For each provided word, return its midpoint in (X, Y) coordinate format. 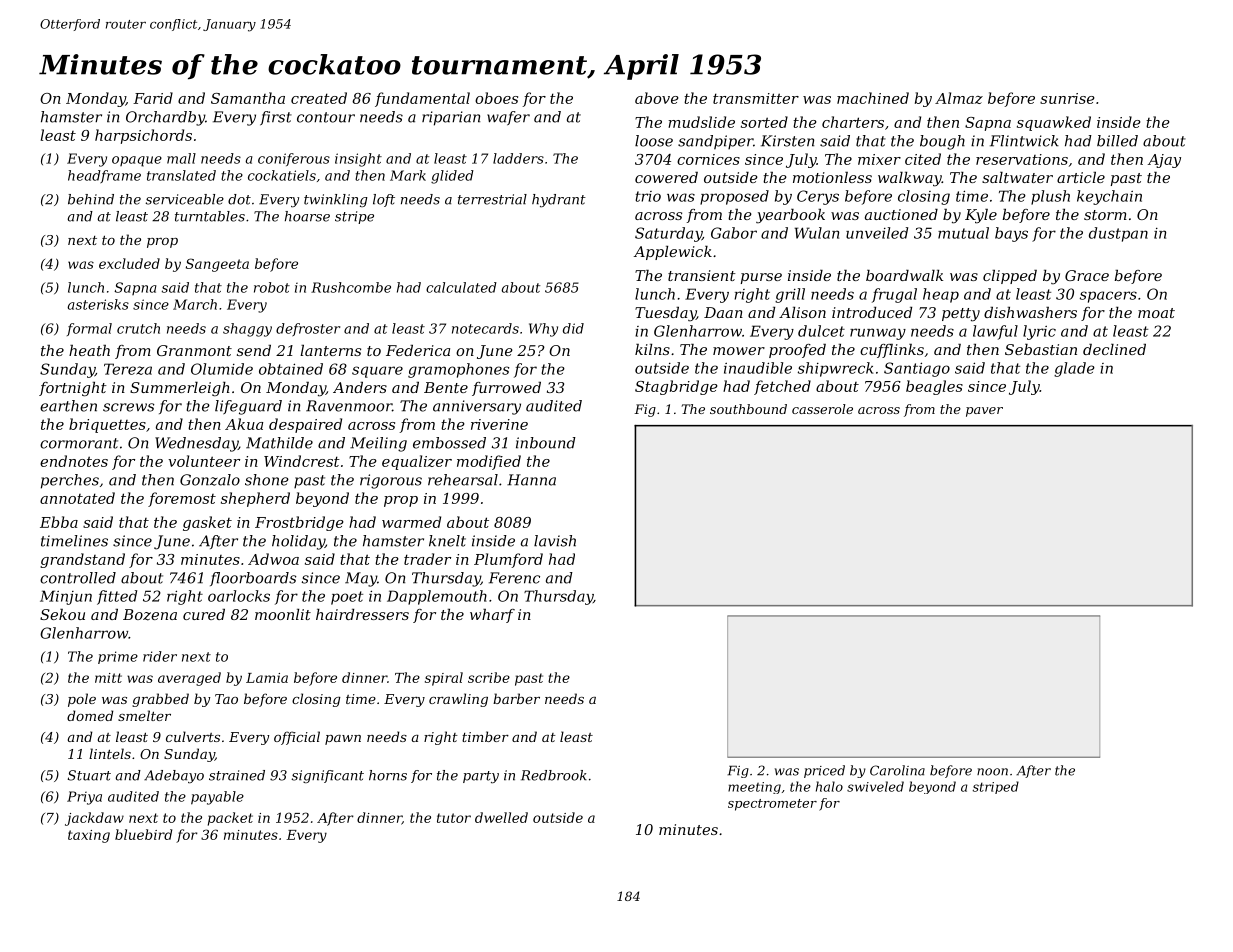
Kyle (981, 216)
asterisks (98, 304)
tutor (454, 818)
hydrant (559, 200)
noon (992, 772)
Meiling (378, 444)
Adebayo (174, 777)
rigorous (391, 481)
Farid (153, 98)
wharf (492, 616)
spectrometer (772, 805)
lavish (555, 541)
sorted (764, 122)
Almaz (959, 98)
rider (160, 656)
